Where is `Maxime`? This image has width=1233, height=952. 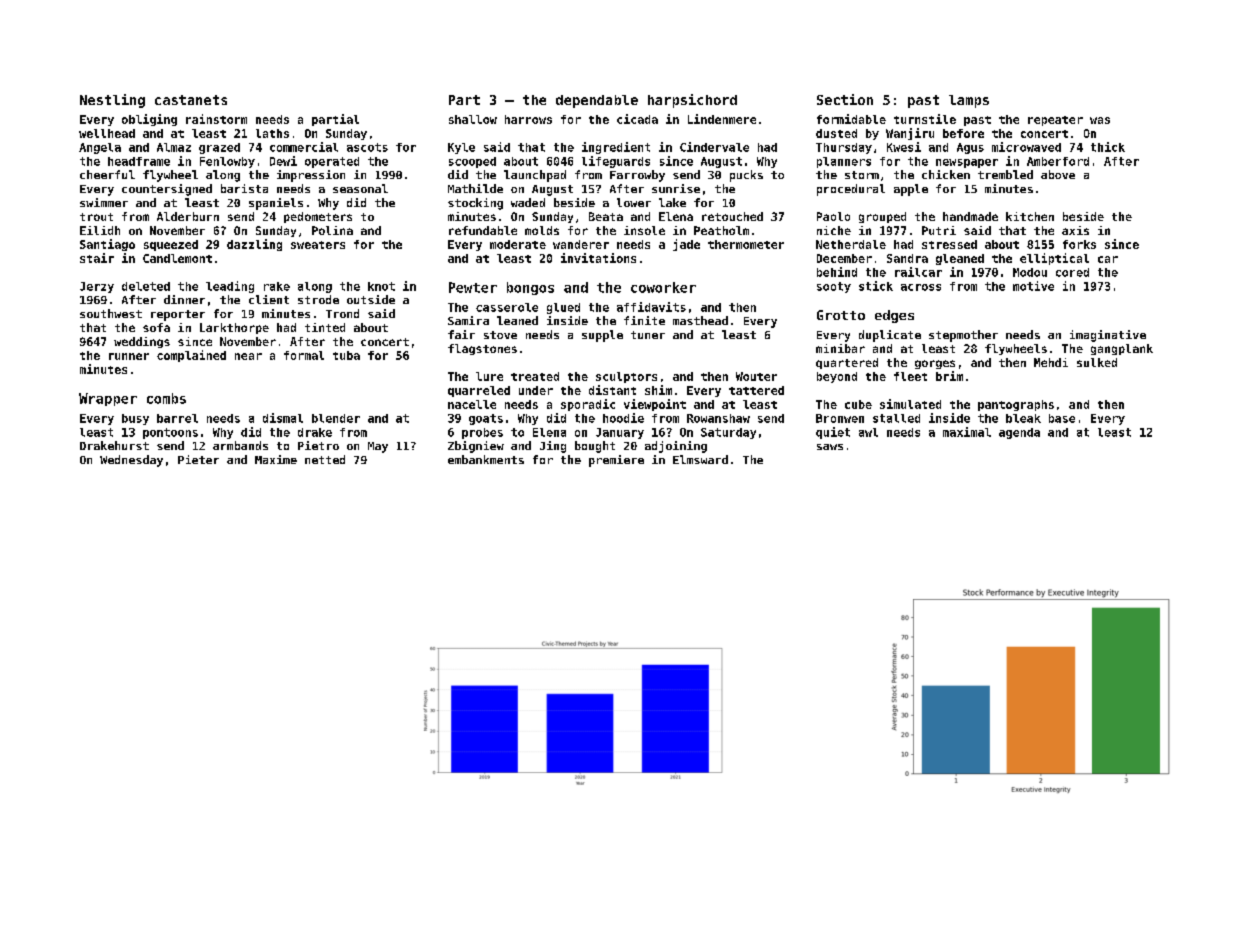 Maxime is located at coordinates (276, 459).
